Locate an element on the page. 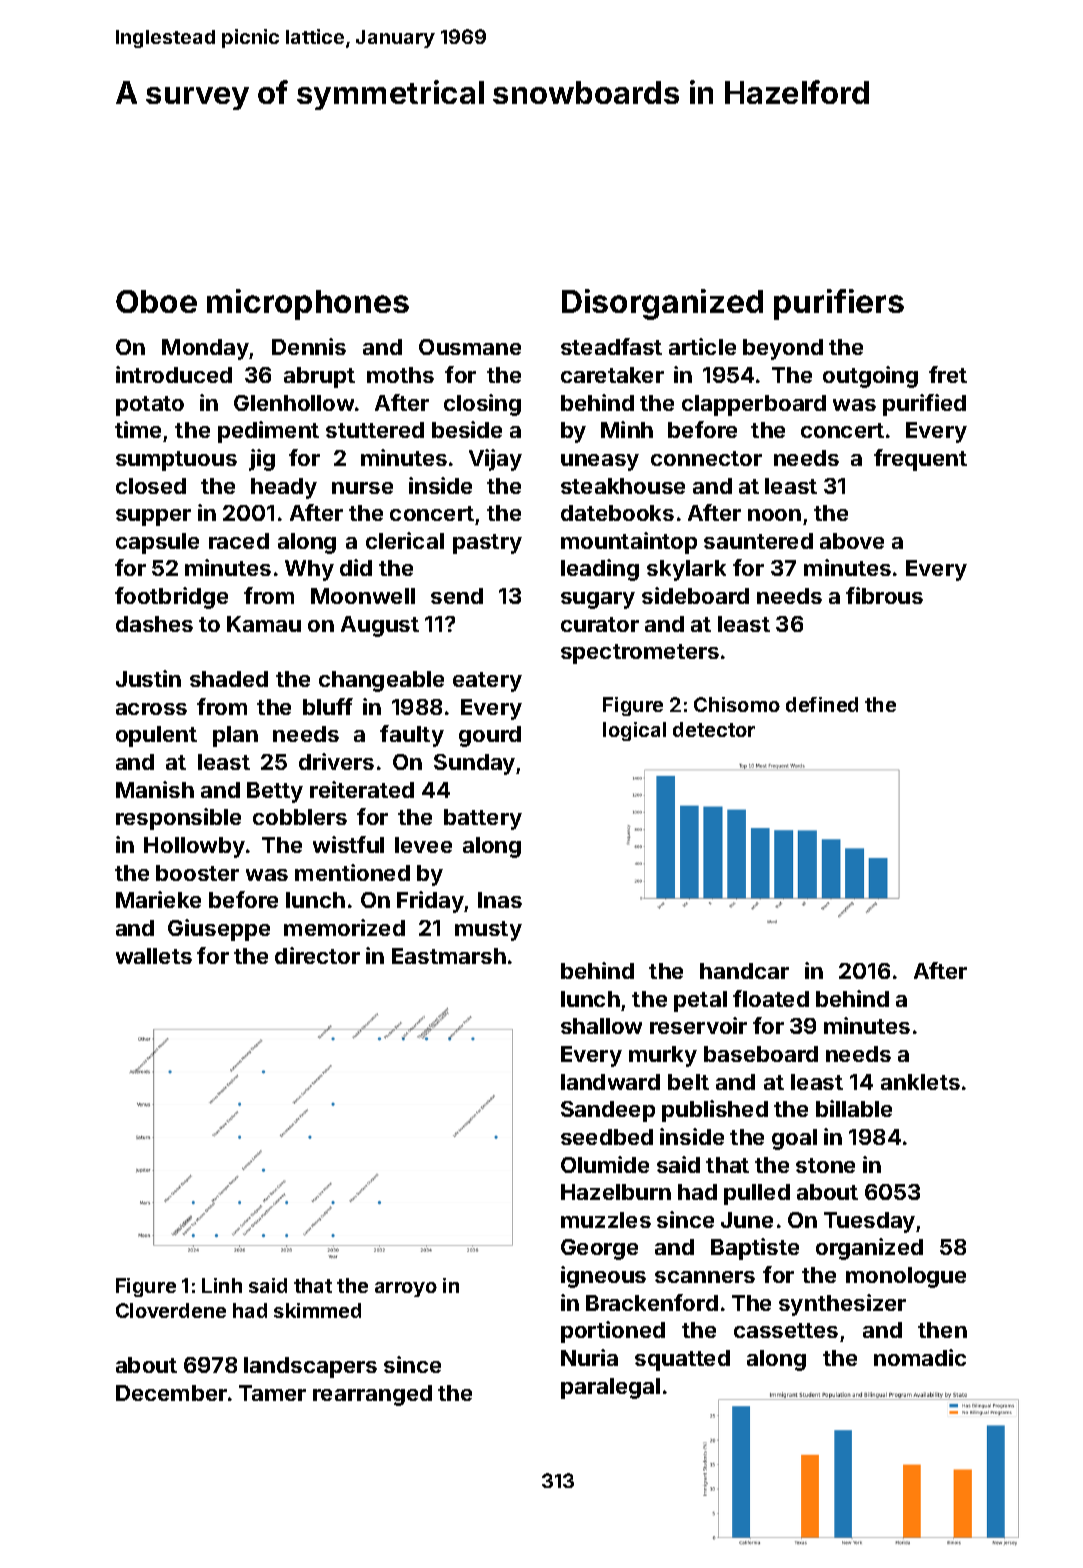 The image size is (1083, 1568). Ousmane is located at coordinates (470, 347).
